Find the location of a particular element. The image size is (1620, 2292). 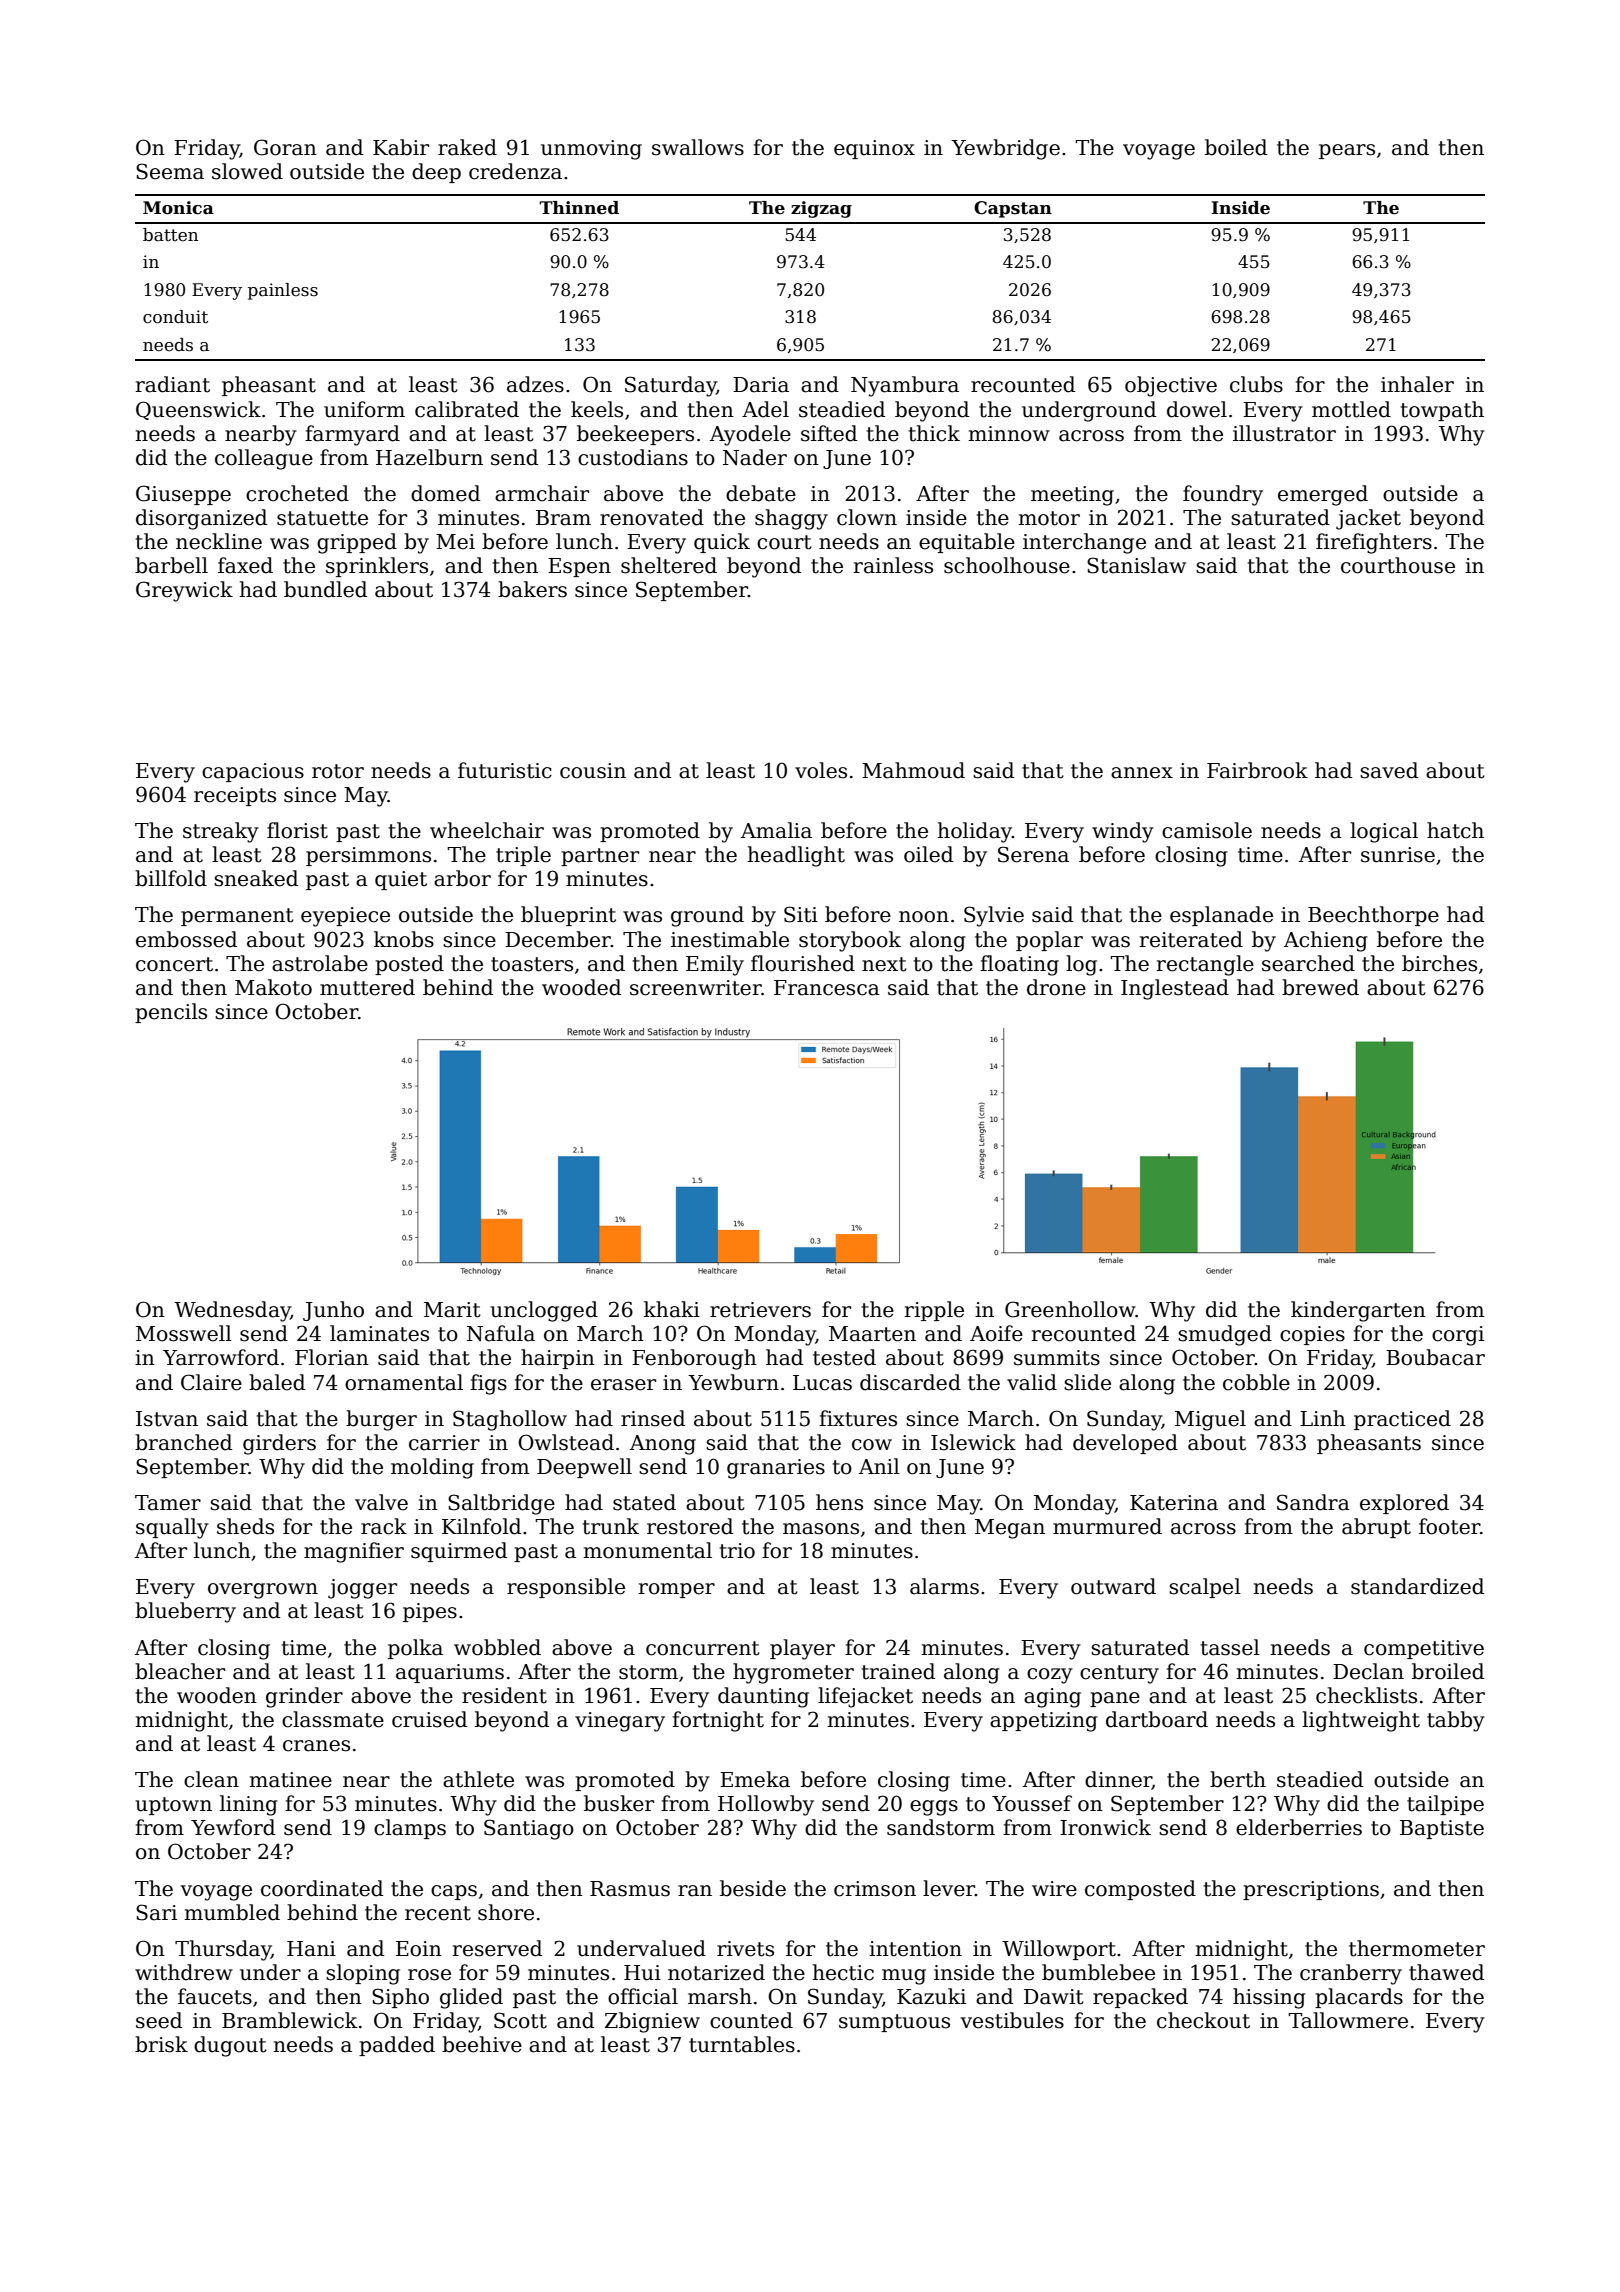

zigzag is located at coordinates (821, 209).
